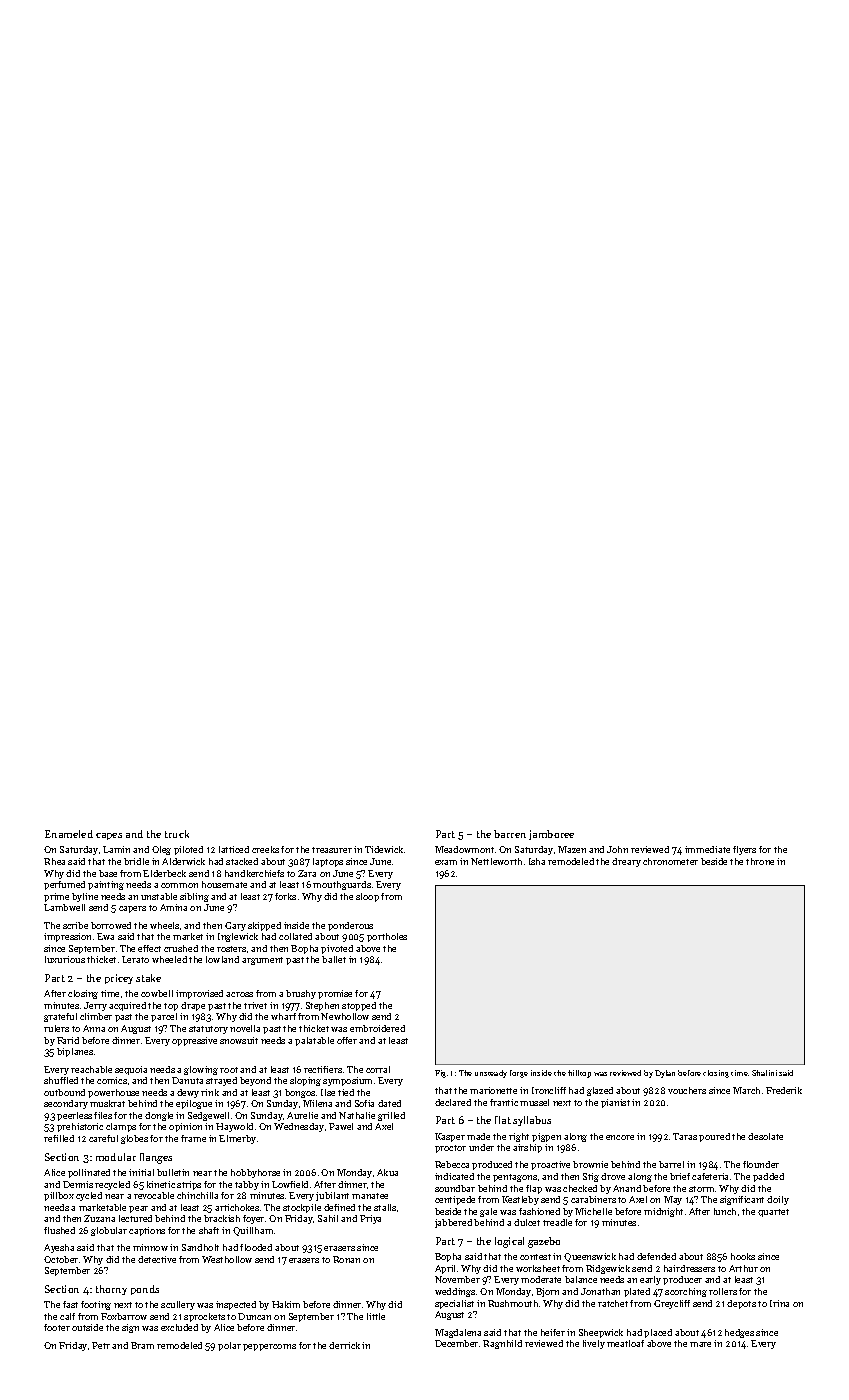  Describe the element at coordinates (670, 861) in the page. I see `chronometer` at that location.
